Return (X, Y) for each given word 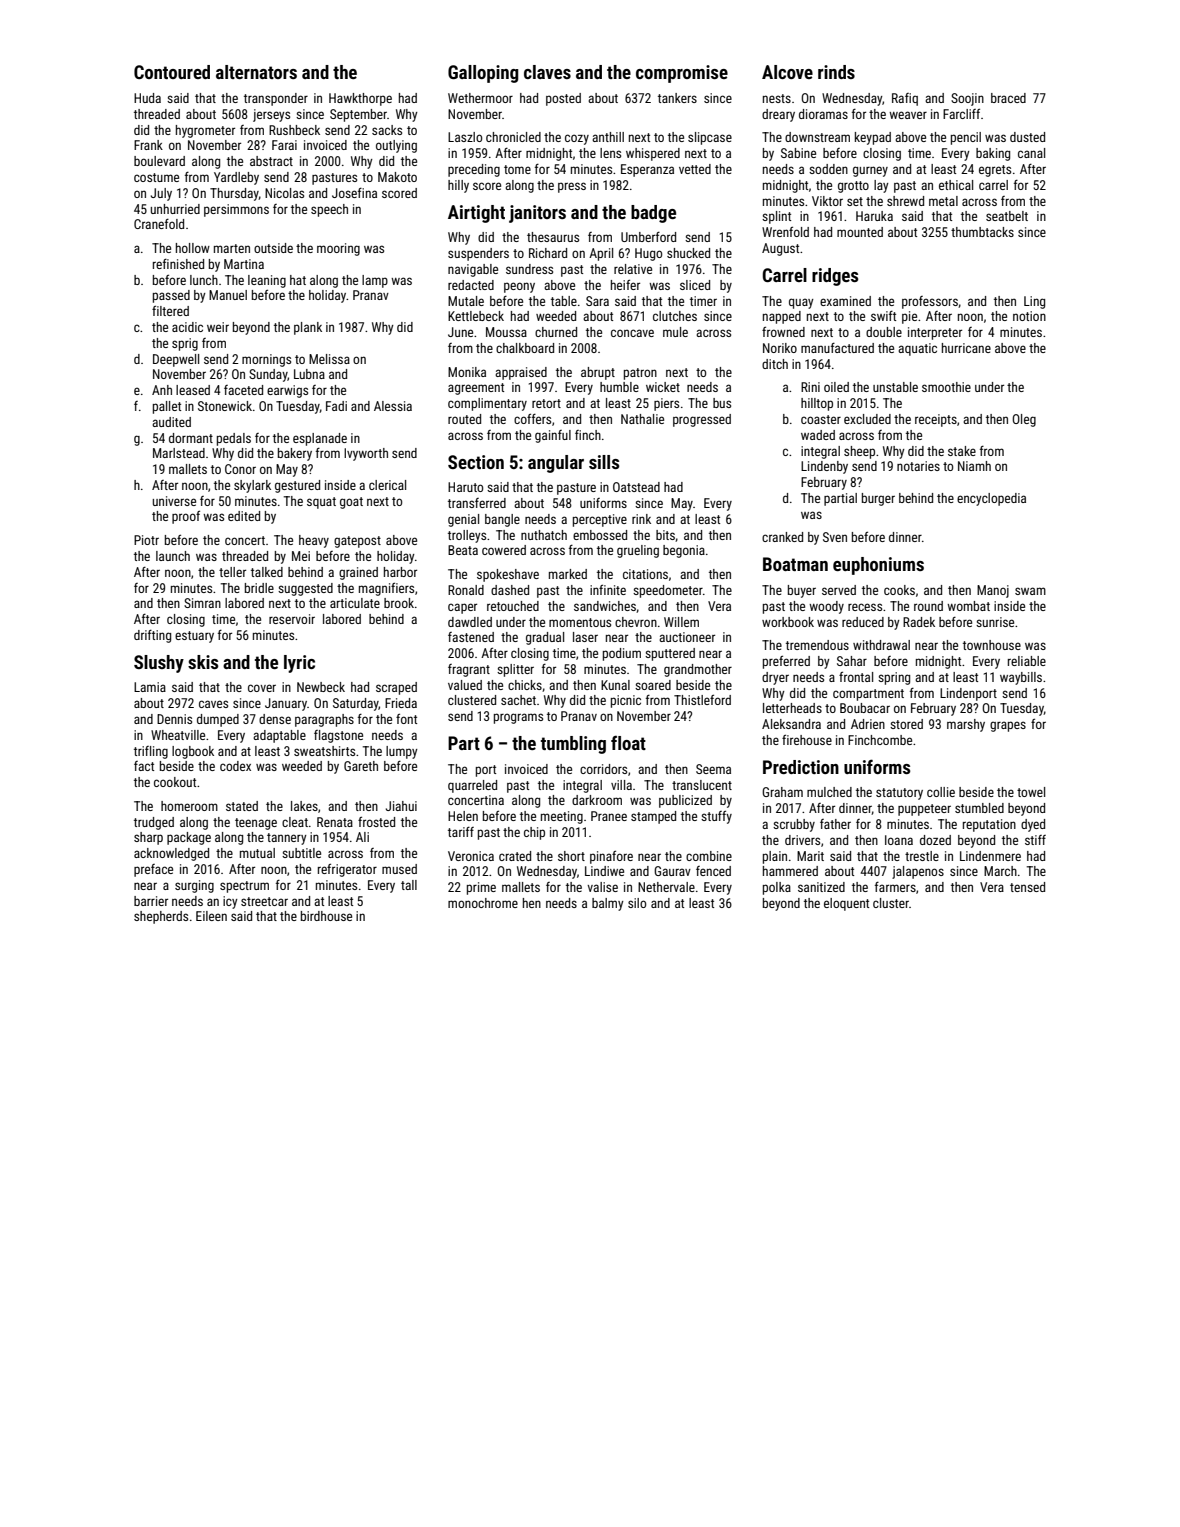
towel (1031, 792)
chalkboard (525, 348)
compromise (682, 74)
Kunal (615, 685)
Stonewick (225, 406)
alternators (256, 72)
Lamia (150, 687)
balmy (608, 904)
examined (845, 301)
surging (194, 886)
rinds (836, 72)
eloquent (846, 904)
